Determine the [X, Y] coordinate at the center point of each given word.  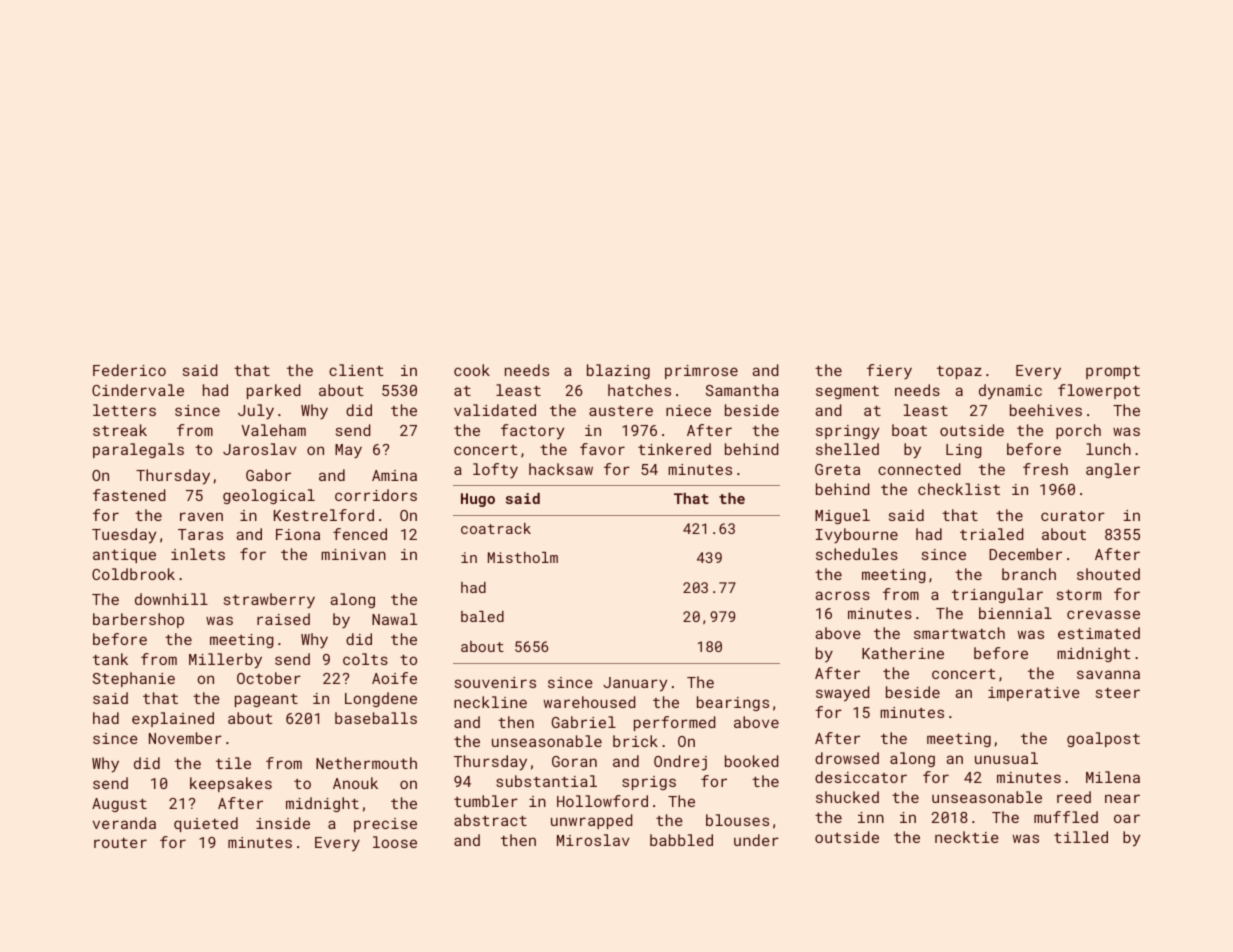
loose [395, 842]
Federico [129, 370]
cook [472, 370]
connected [919, 469]
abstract [490, 820]
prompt [1113, 372]
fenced [360, 534]
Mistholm [523, 557]
